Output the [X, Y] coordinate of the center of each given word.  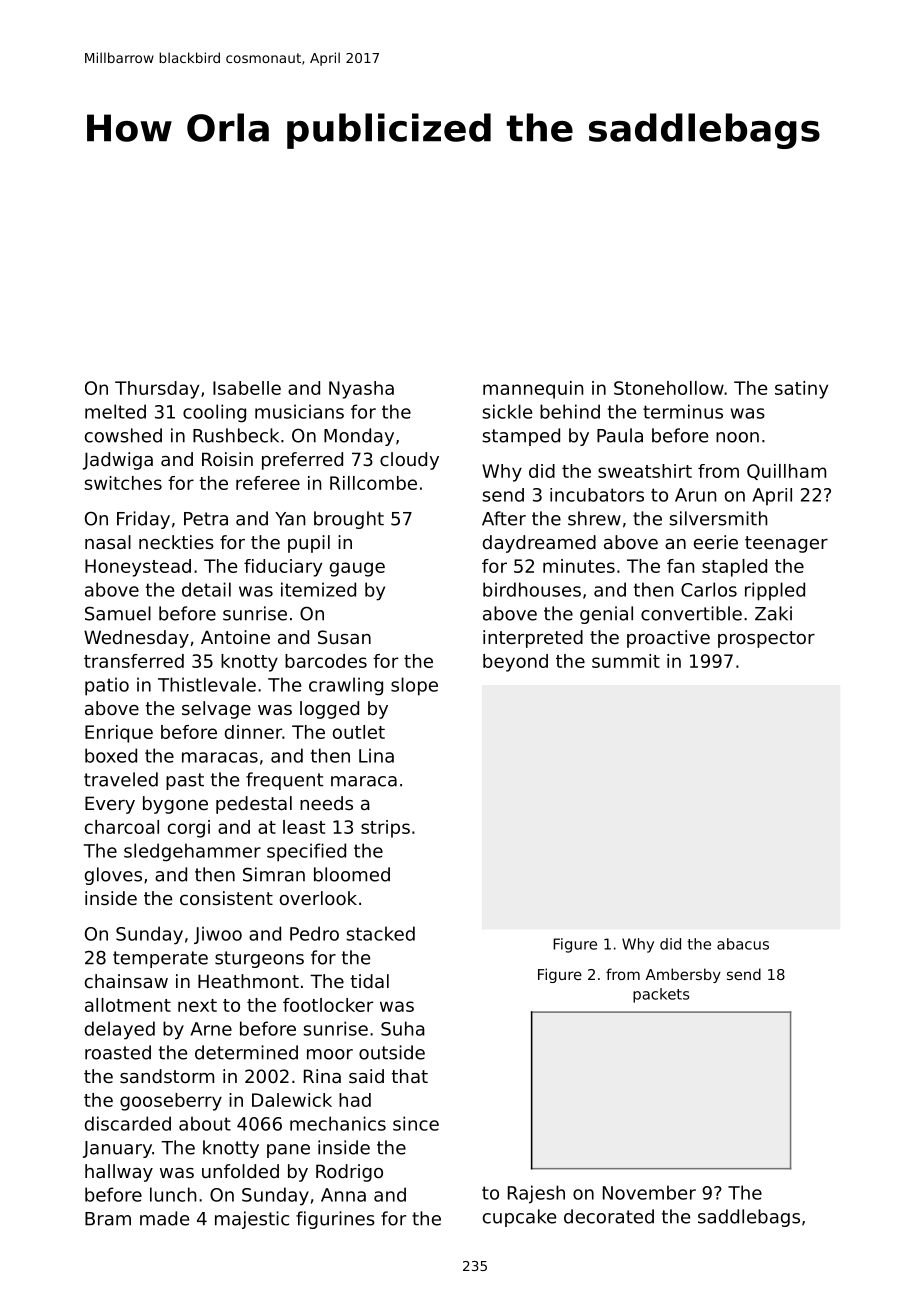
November [649, 1192]
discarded [128, 1123]
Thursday [157, 390]
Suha [403, 1028]
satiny [801, 390]
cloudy [409, 461]
